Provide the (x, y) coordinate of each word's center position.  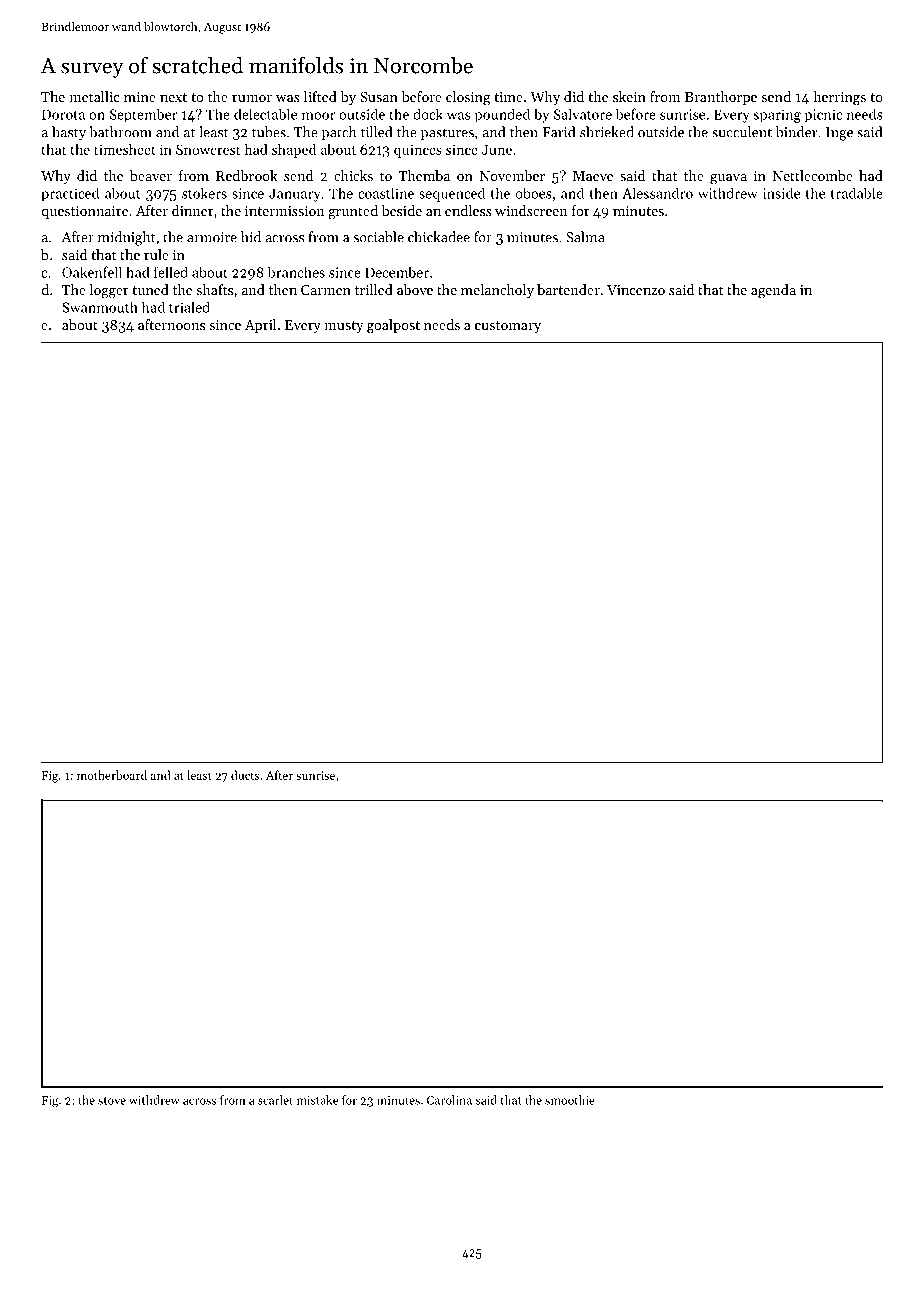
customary (508, 327)
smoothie (570, 1100)
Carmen (326, 290)
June (496, 150)
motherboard (112, 775)
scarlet (275, 1100)
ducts (245, 775)
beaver (151, 175)
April (260, 326)
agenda (773, 291)
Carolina (449, 1100)
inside (781, 193)
